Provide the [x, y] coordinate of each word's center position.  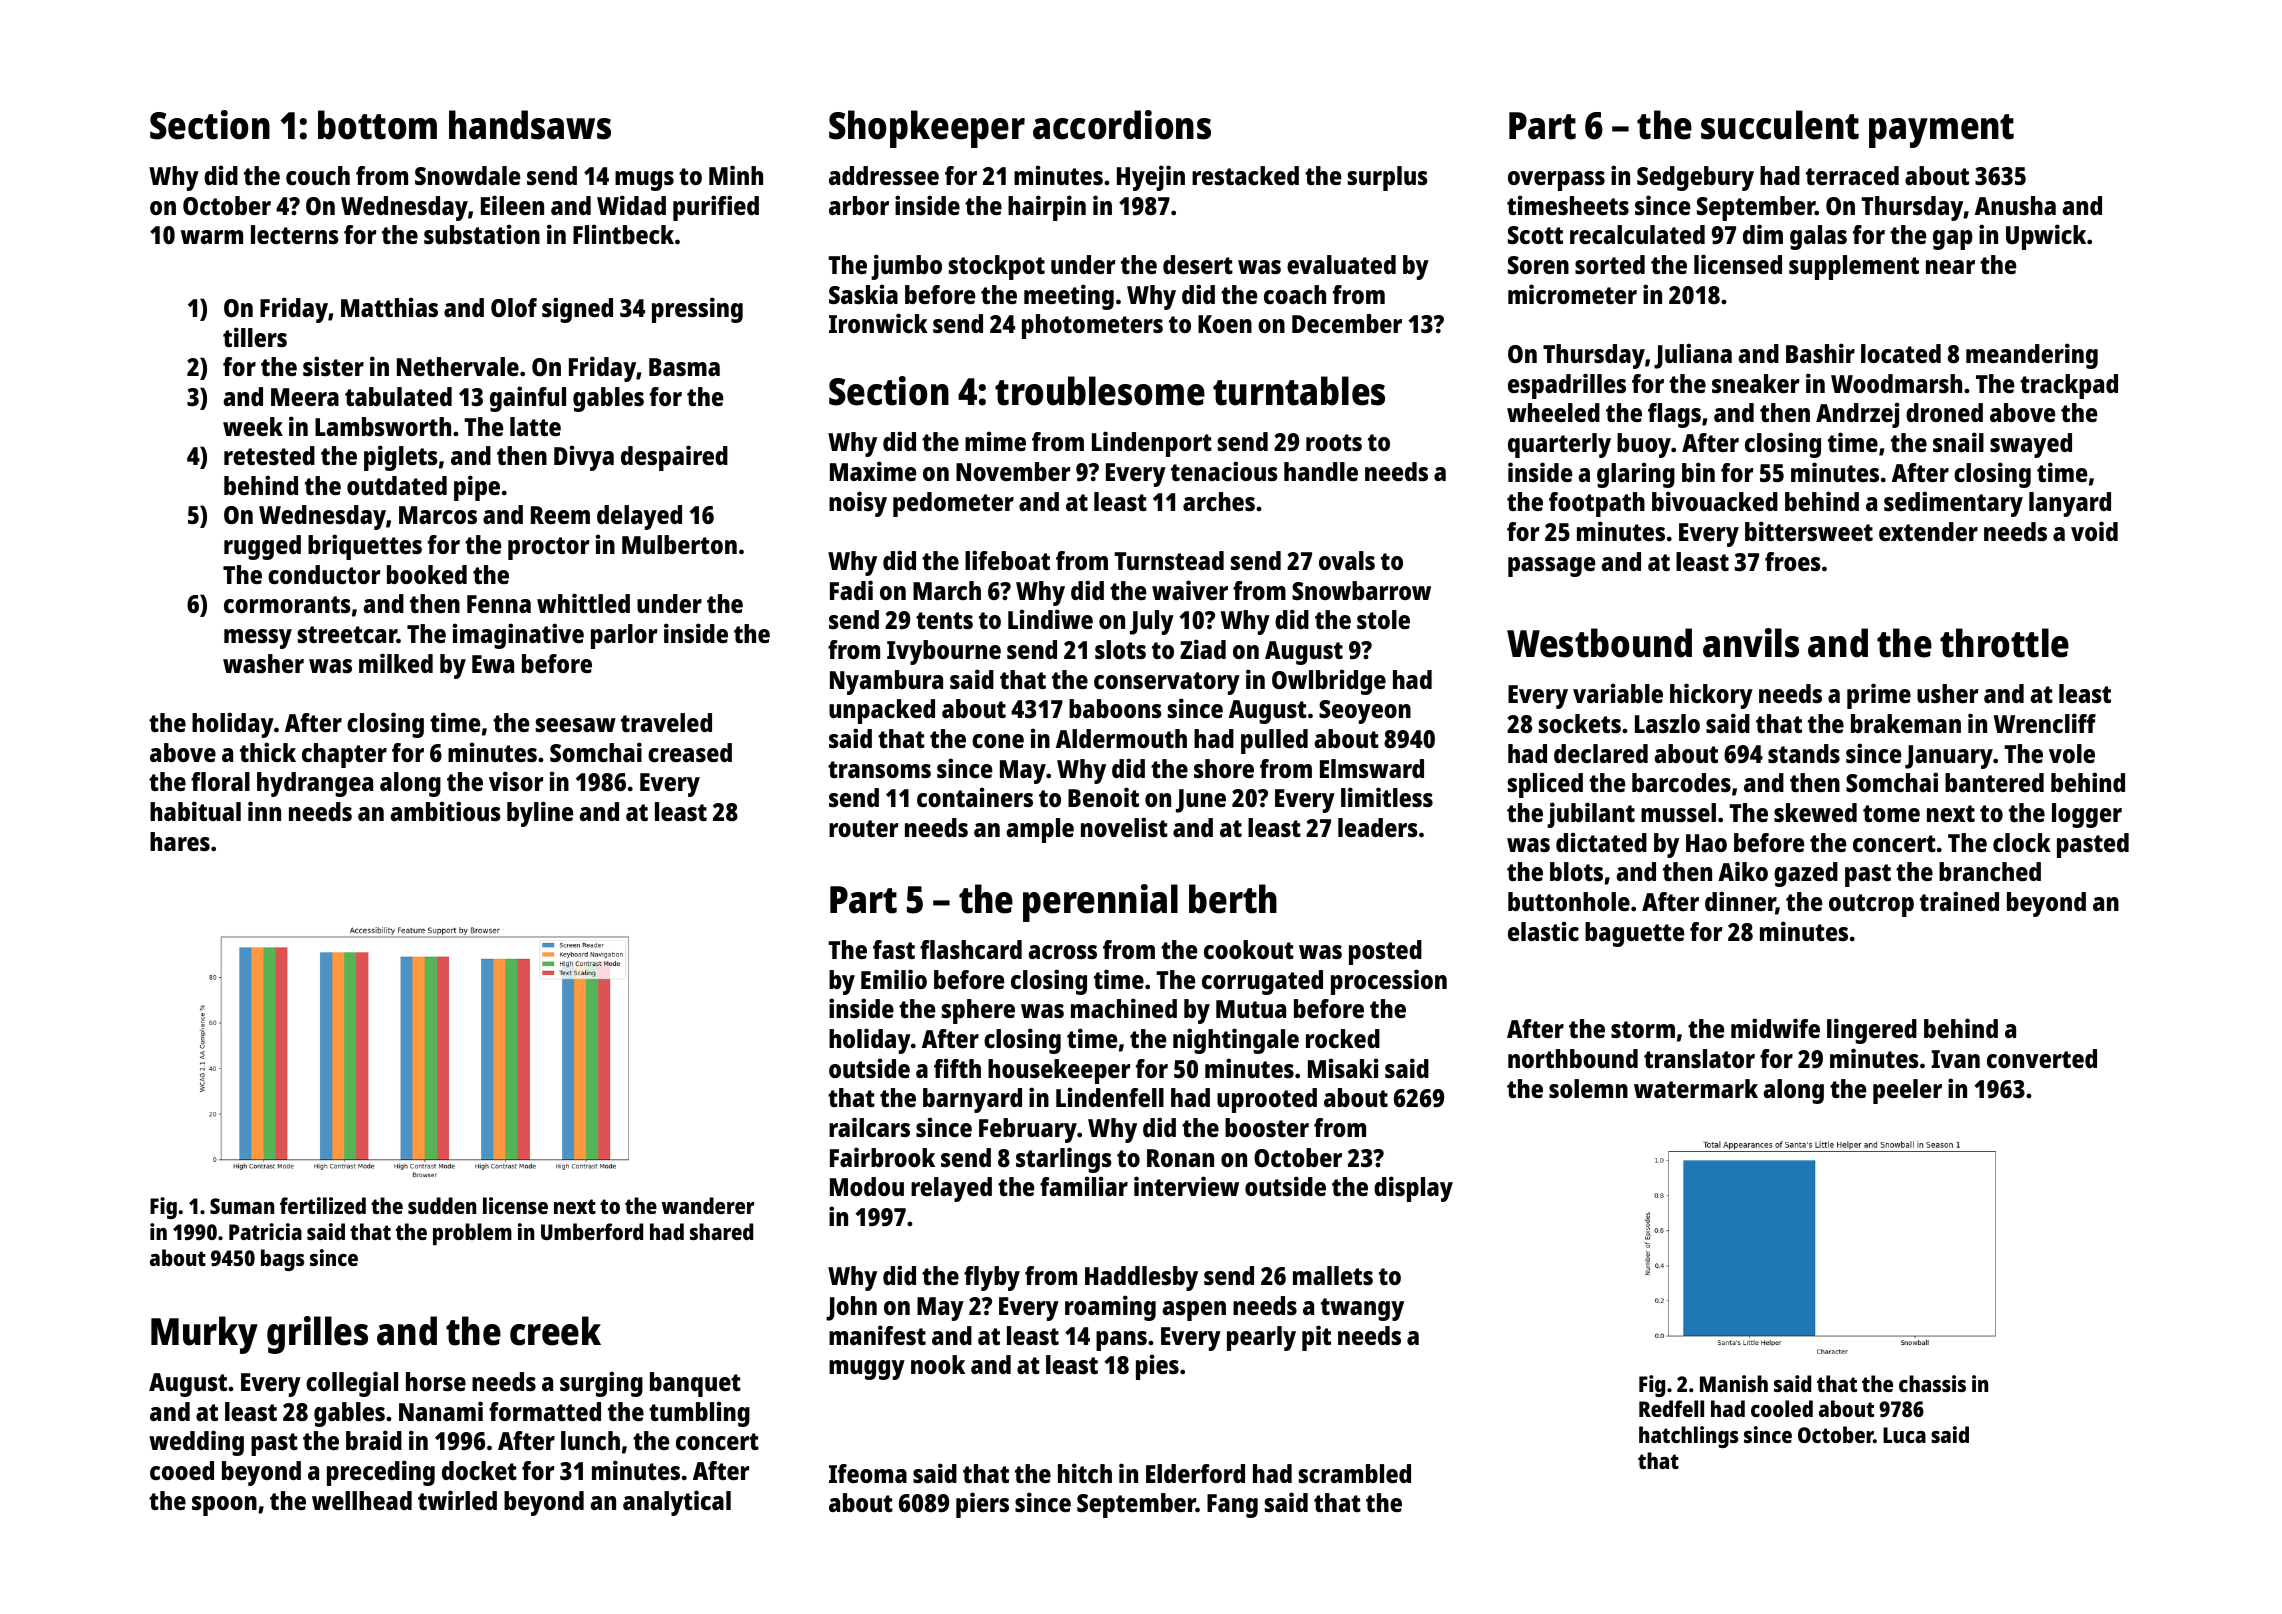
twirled [457, 1500]
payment [1941, 131]
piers [982, 1505]
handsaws [530, 125]
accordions [1122, 125]
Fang [1232, 1506]
